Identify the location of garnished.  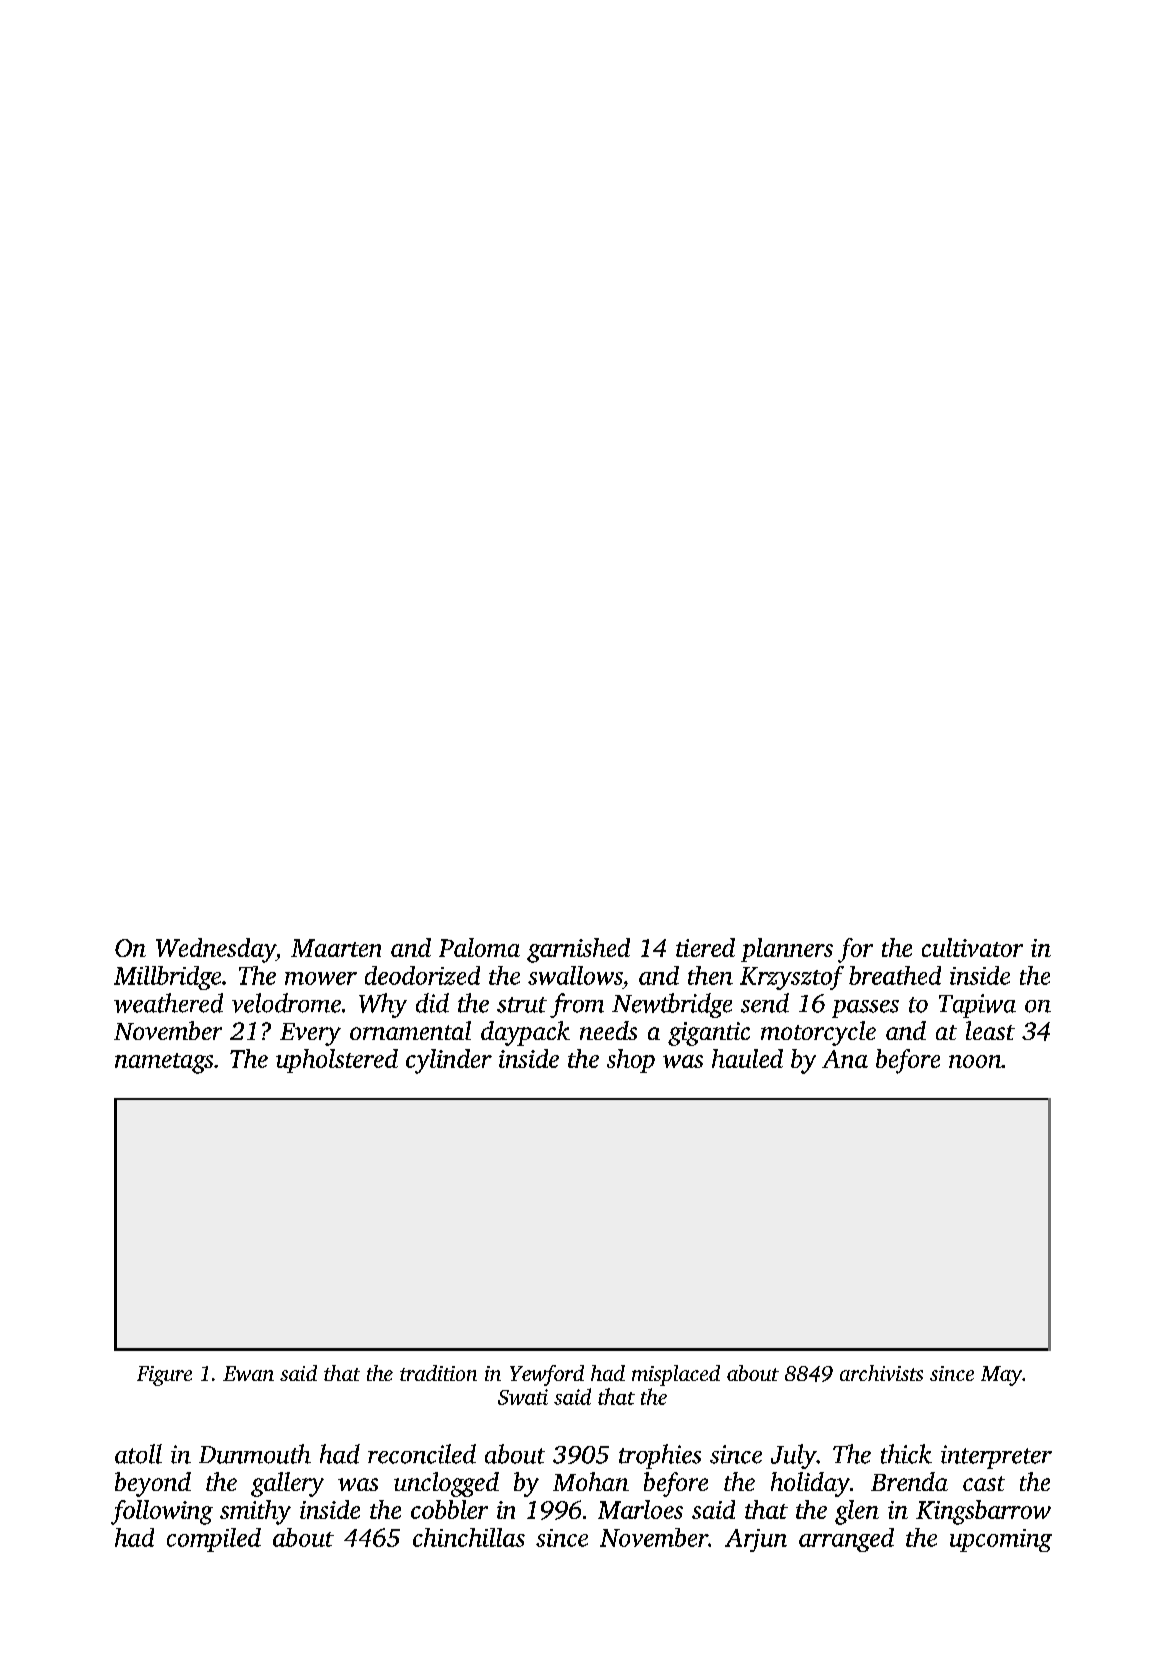
(578, 950).
